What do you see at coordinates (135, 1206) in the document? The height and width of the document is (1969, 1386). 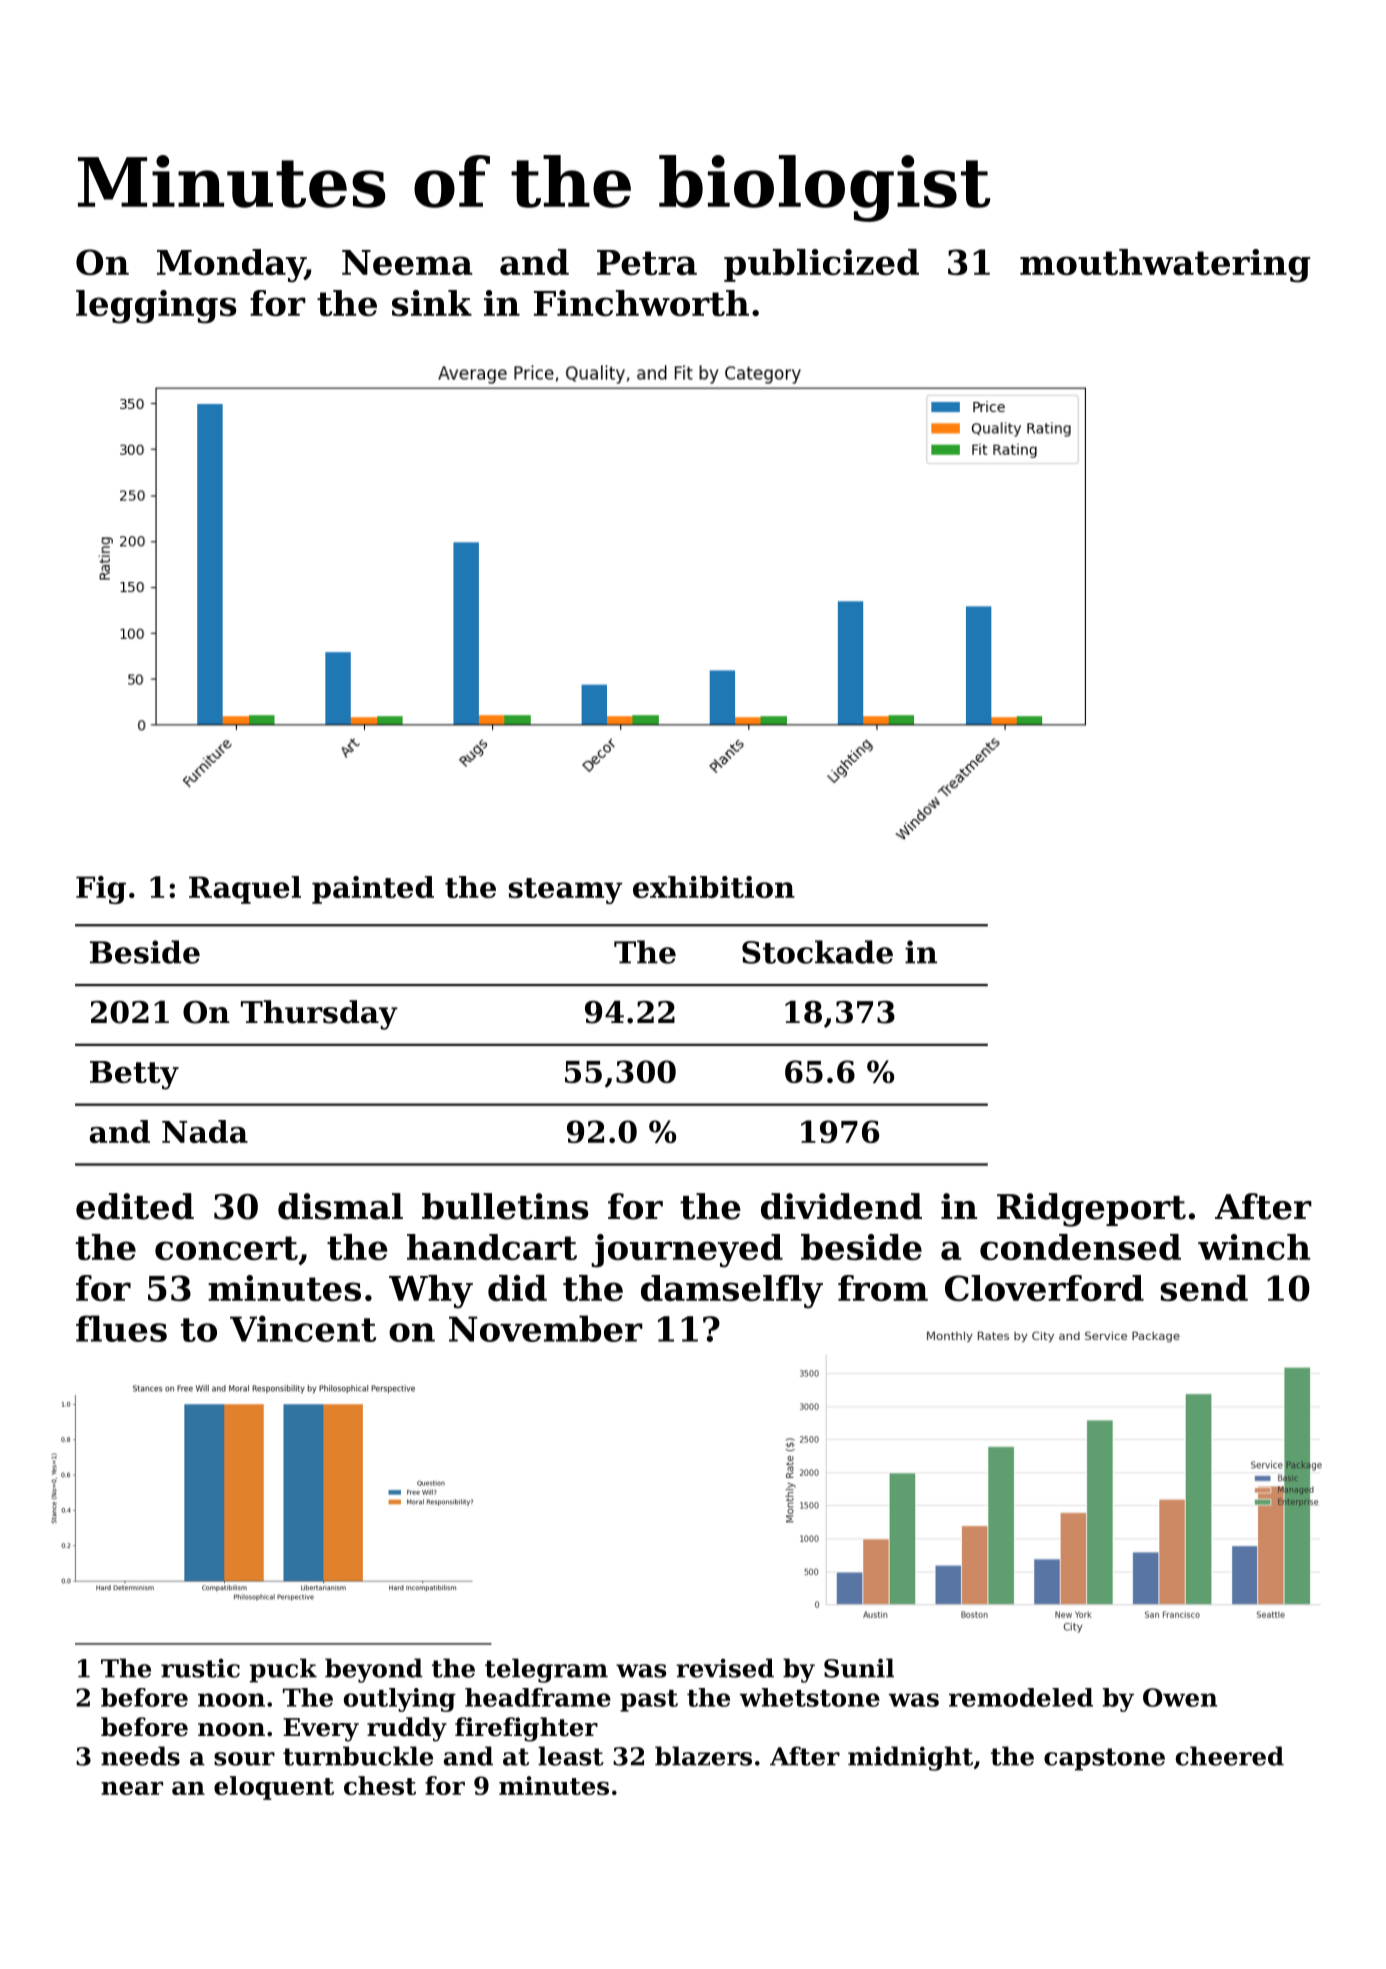 I see `edited` at bounding box center [135, 1206].
